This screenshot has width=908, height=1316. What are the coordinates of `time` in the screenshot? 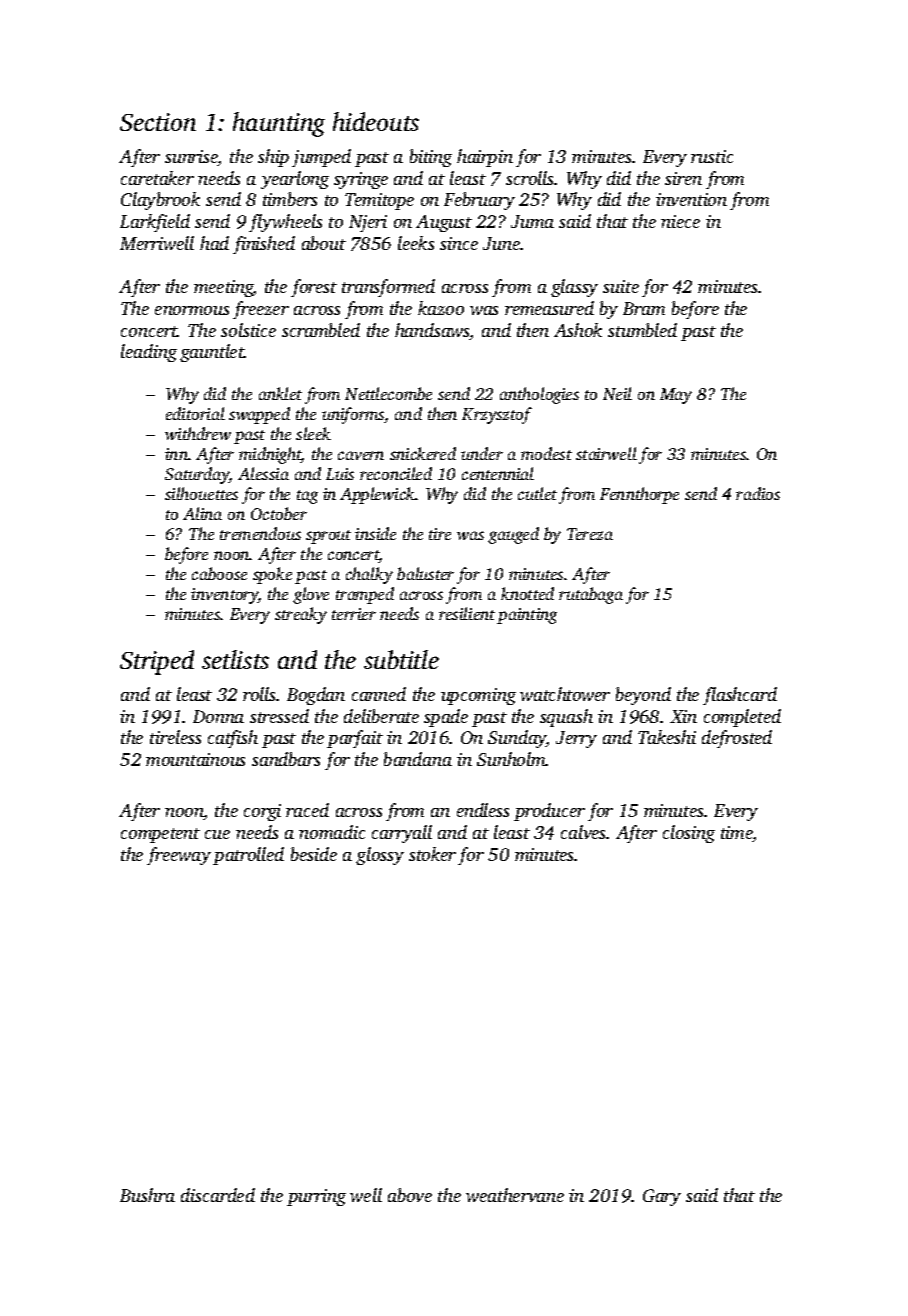 It's located at (737, 834).
